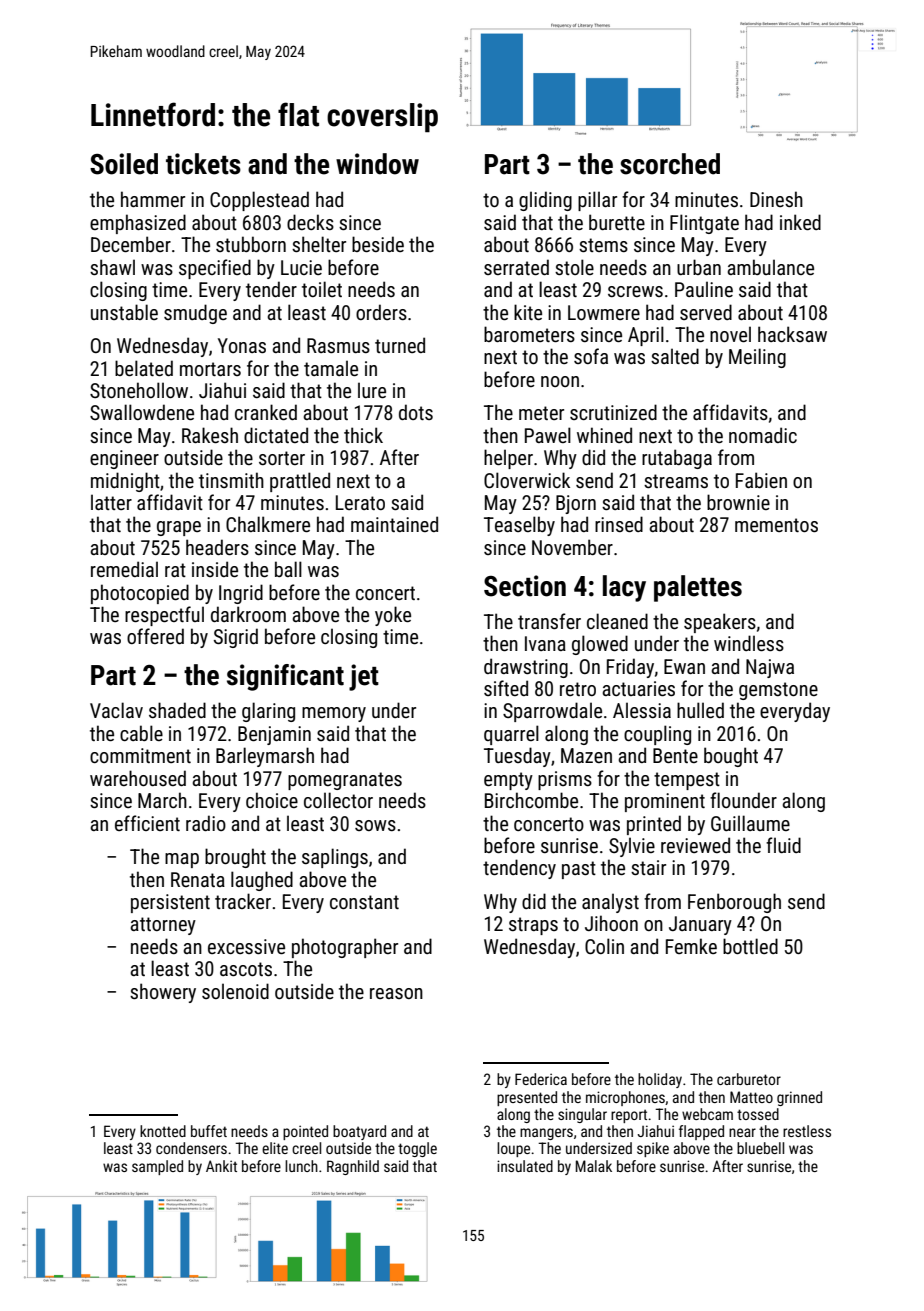  I want to click on Yonas, so click(242, 345).
